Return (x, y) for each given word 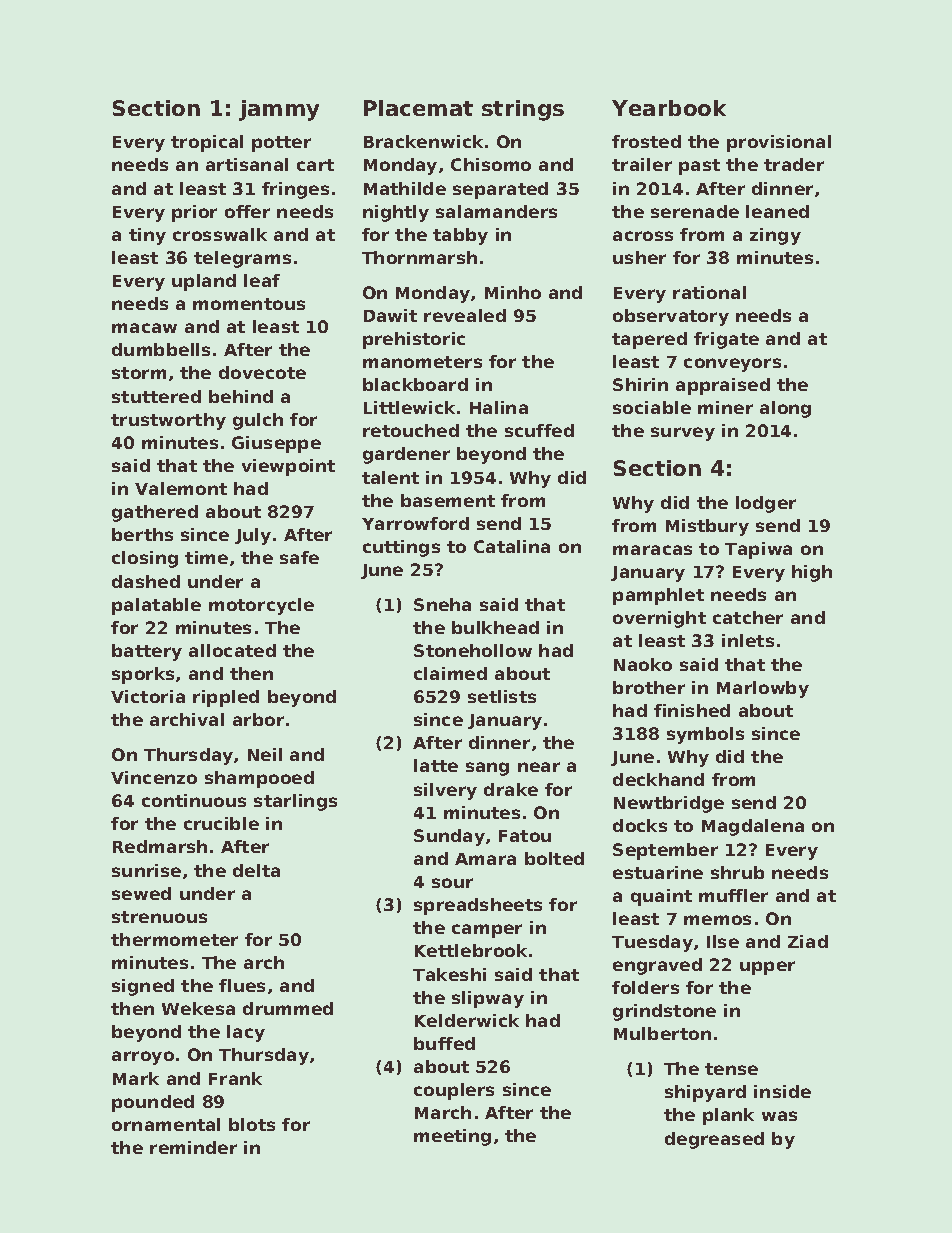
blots (252, 1124)
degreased (714, 1140)
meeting (452, 1137)
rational (709, 292)
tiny (147, 236)
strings (523, 110)
